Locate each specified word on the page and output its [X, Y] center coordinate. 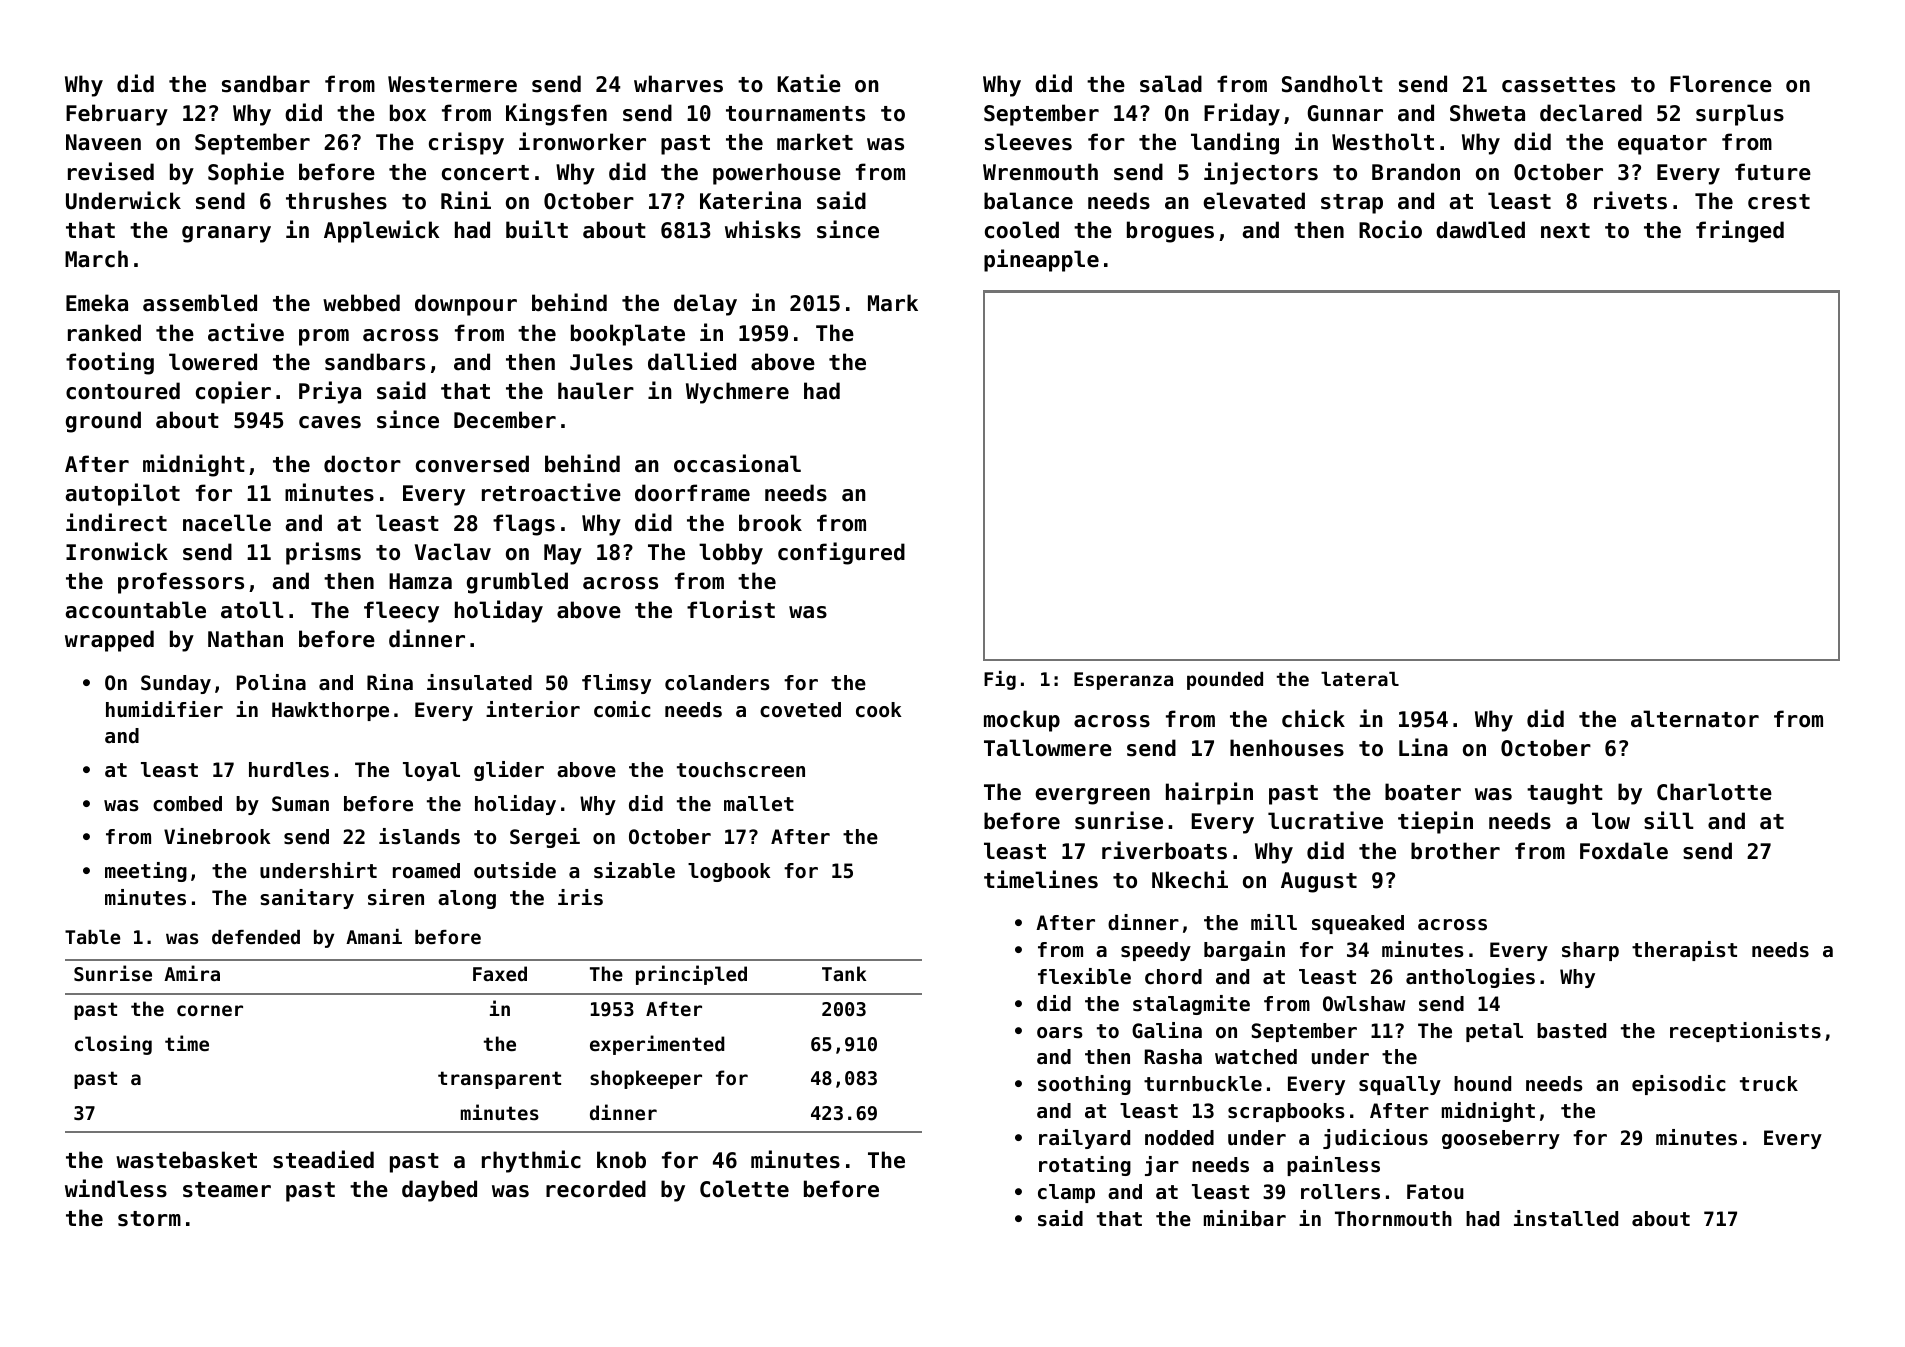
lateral [1360, 679]
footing [110, 363]
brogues [1170, 232]
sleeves [1028, 142]
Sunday [176, 684]
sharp [1590, 951]
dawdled [1480, 230]
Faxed [500, 973]
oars [1060, 1033]
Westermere [452, 84]
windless [116, 1188]
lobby [731, 554]
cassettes [1558, 85]
